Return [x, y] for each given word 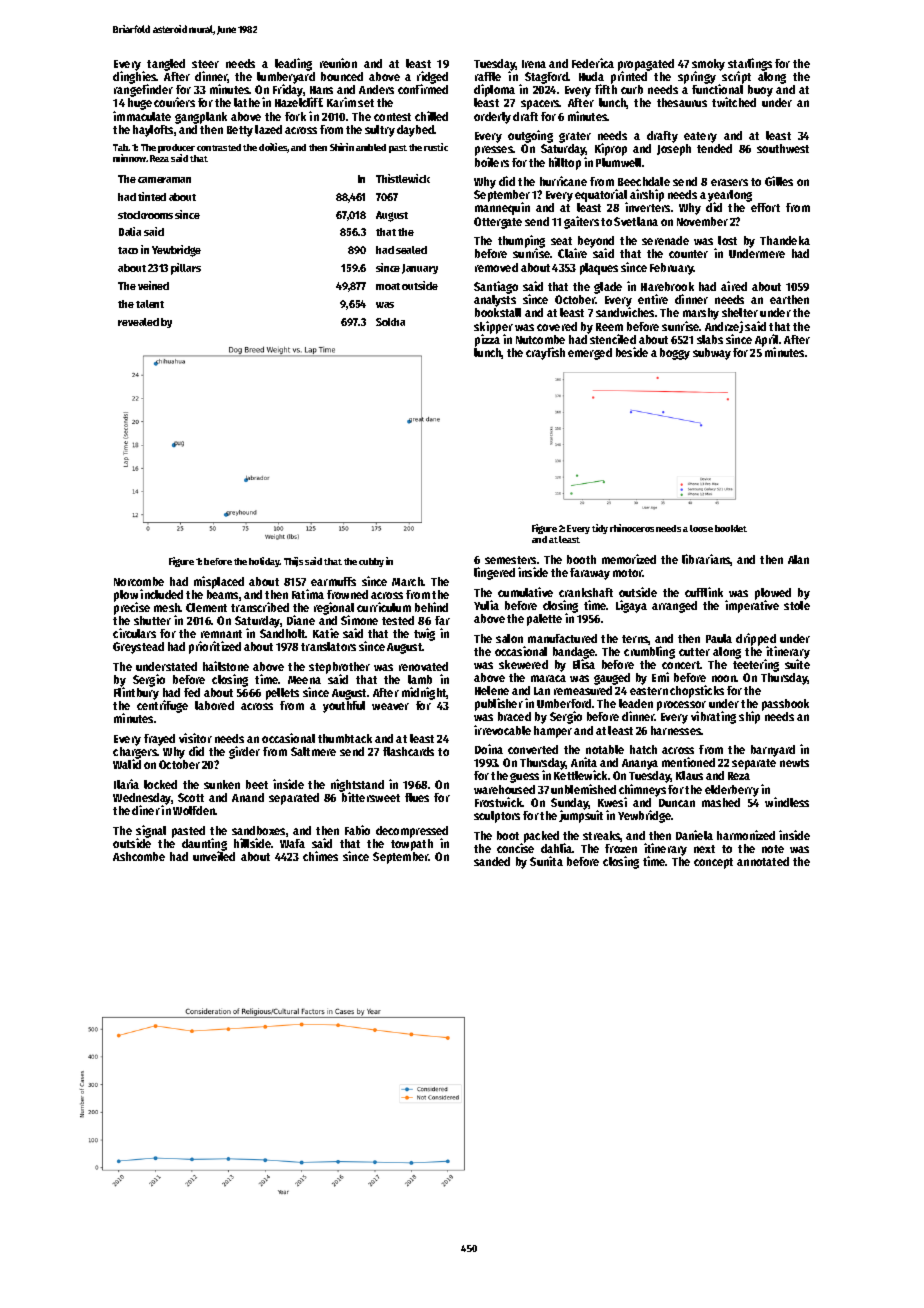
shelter [740, 312]
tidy [600, 529]
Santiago [496, 287]
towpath [412, 845]
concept [713, 863]
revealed [138, 322]
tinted [152, 196]
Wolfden [194, 810]
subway [712, 354]
